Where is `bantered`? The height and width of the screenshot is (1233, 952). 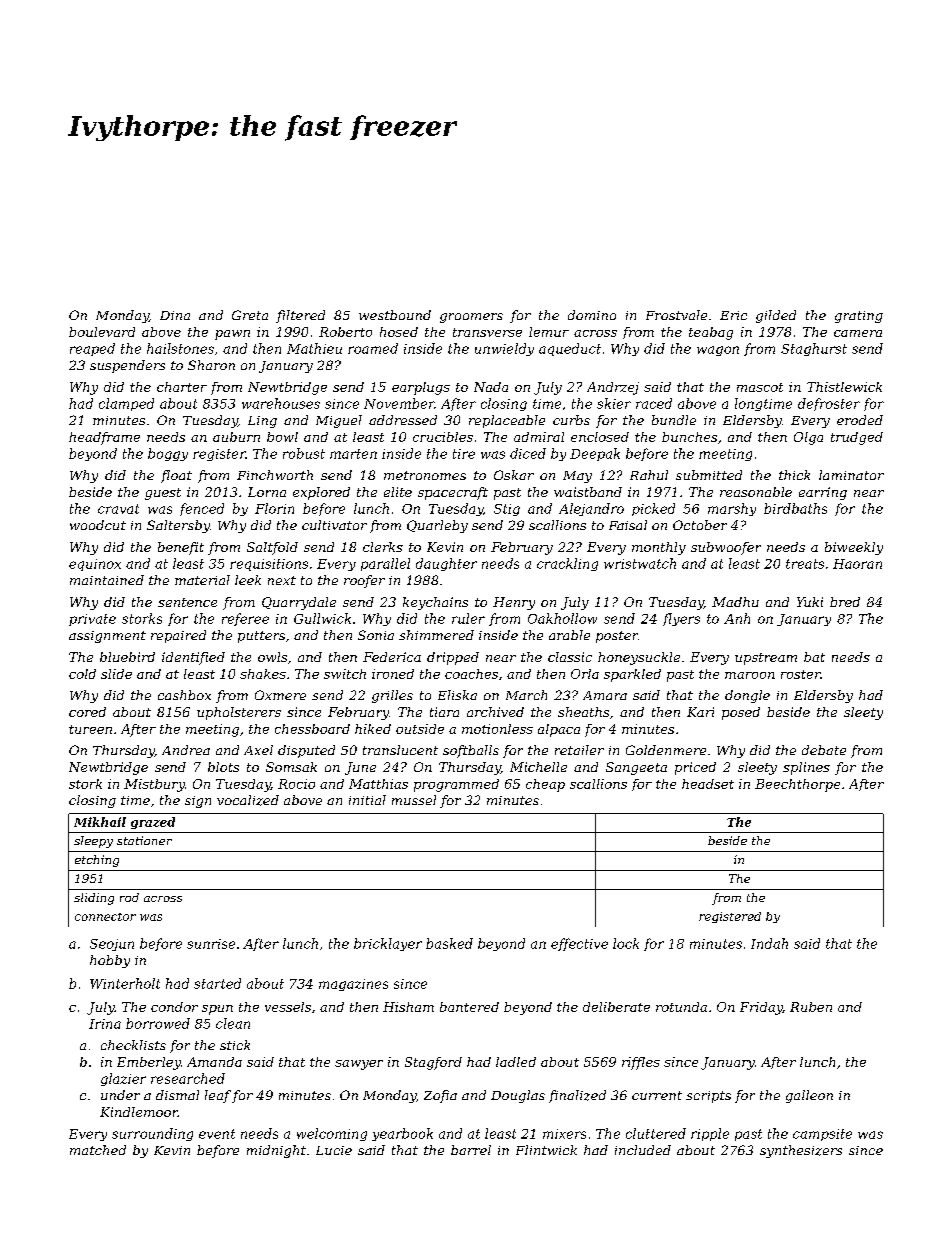
bantered is located at coordinates (469, 1007).
